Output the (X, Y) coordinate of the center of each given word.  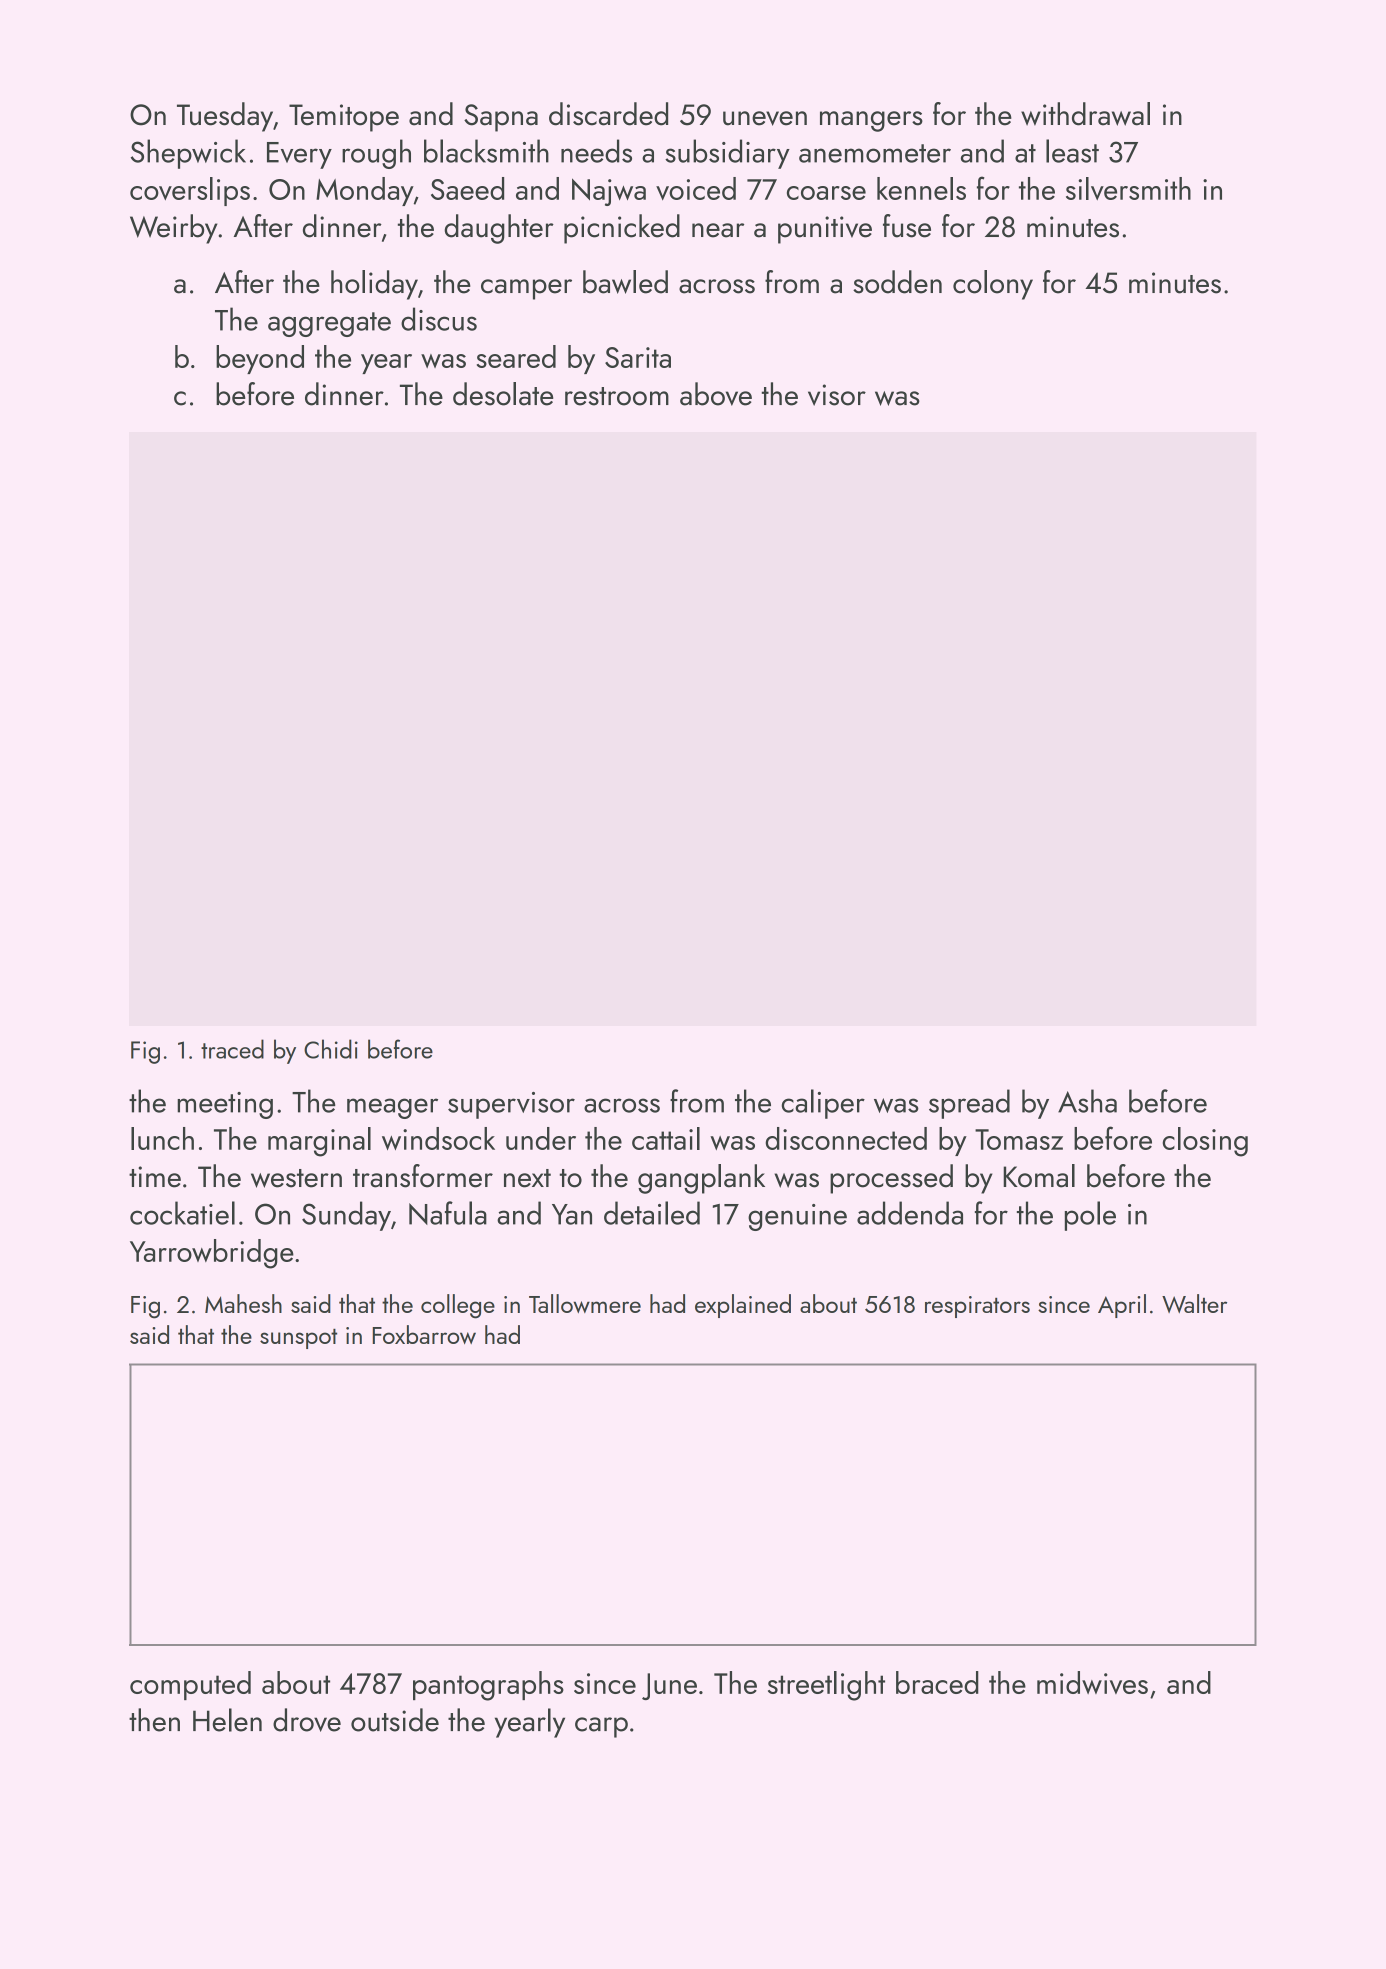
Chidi (331, 1049)
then (154, 1720)
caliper (823, 1104)
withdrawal (1085, 114)
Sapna (501, 118)
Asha (1087, 1101)
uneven (765, 118)
